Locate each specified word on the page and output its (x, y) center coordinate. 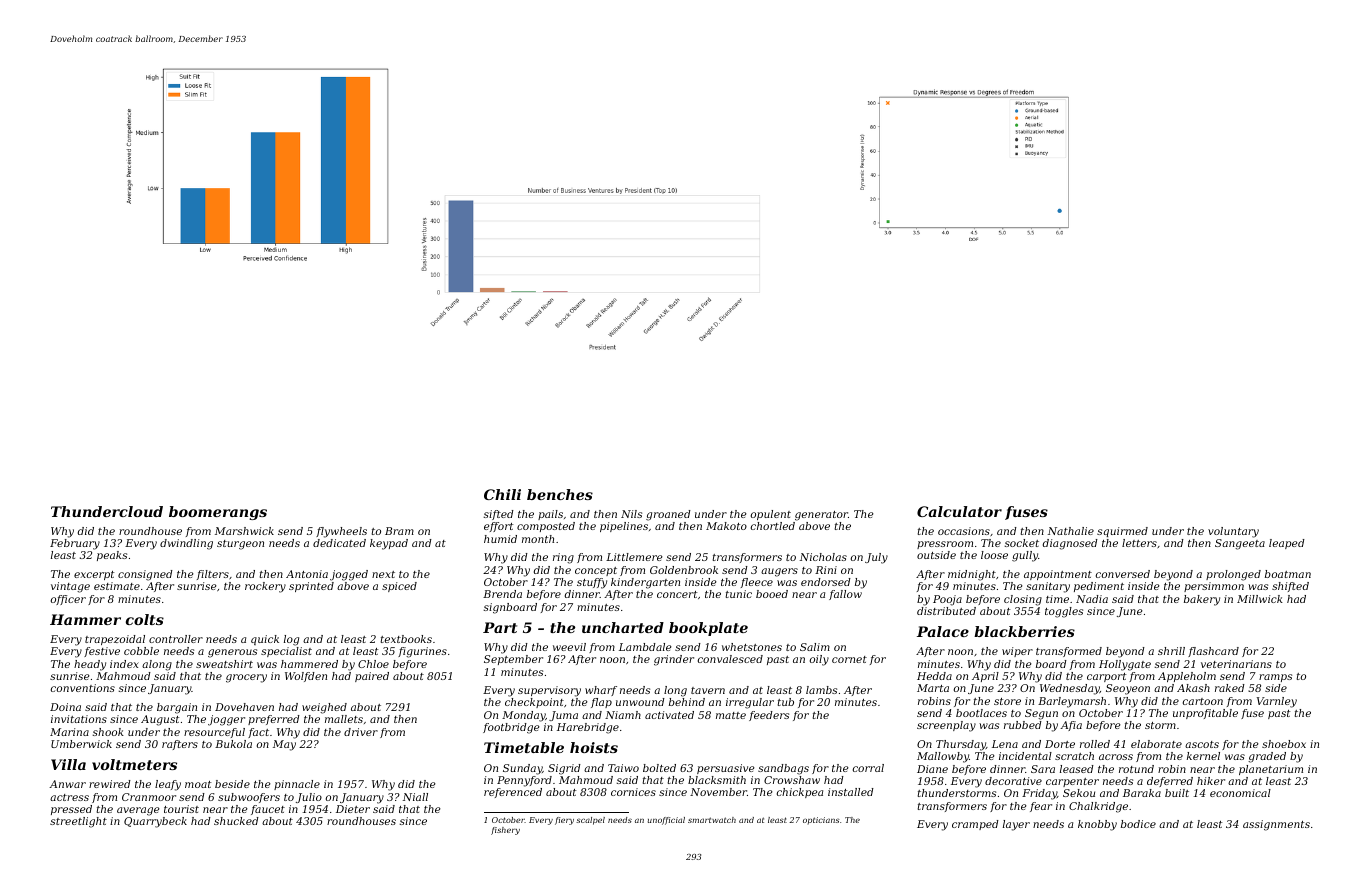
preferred (274, 720)
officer (68, 600)
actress (69, 797)
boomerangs (218, 513)
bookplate (708, 629)
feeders (769, 716)
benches (560, 494)
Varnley (1277, 702)
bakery (1202, 600)
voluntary (1233, 532)
